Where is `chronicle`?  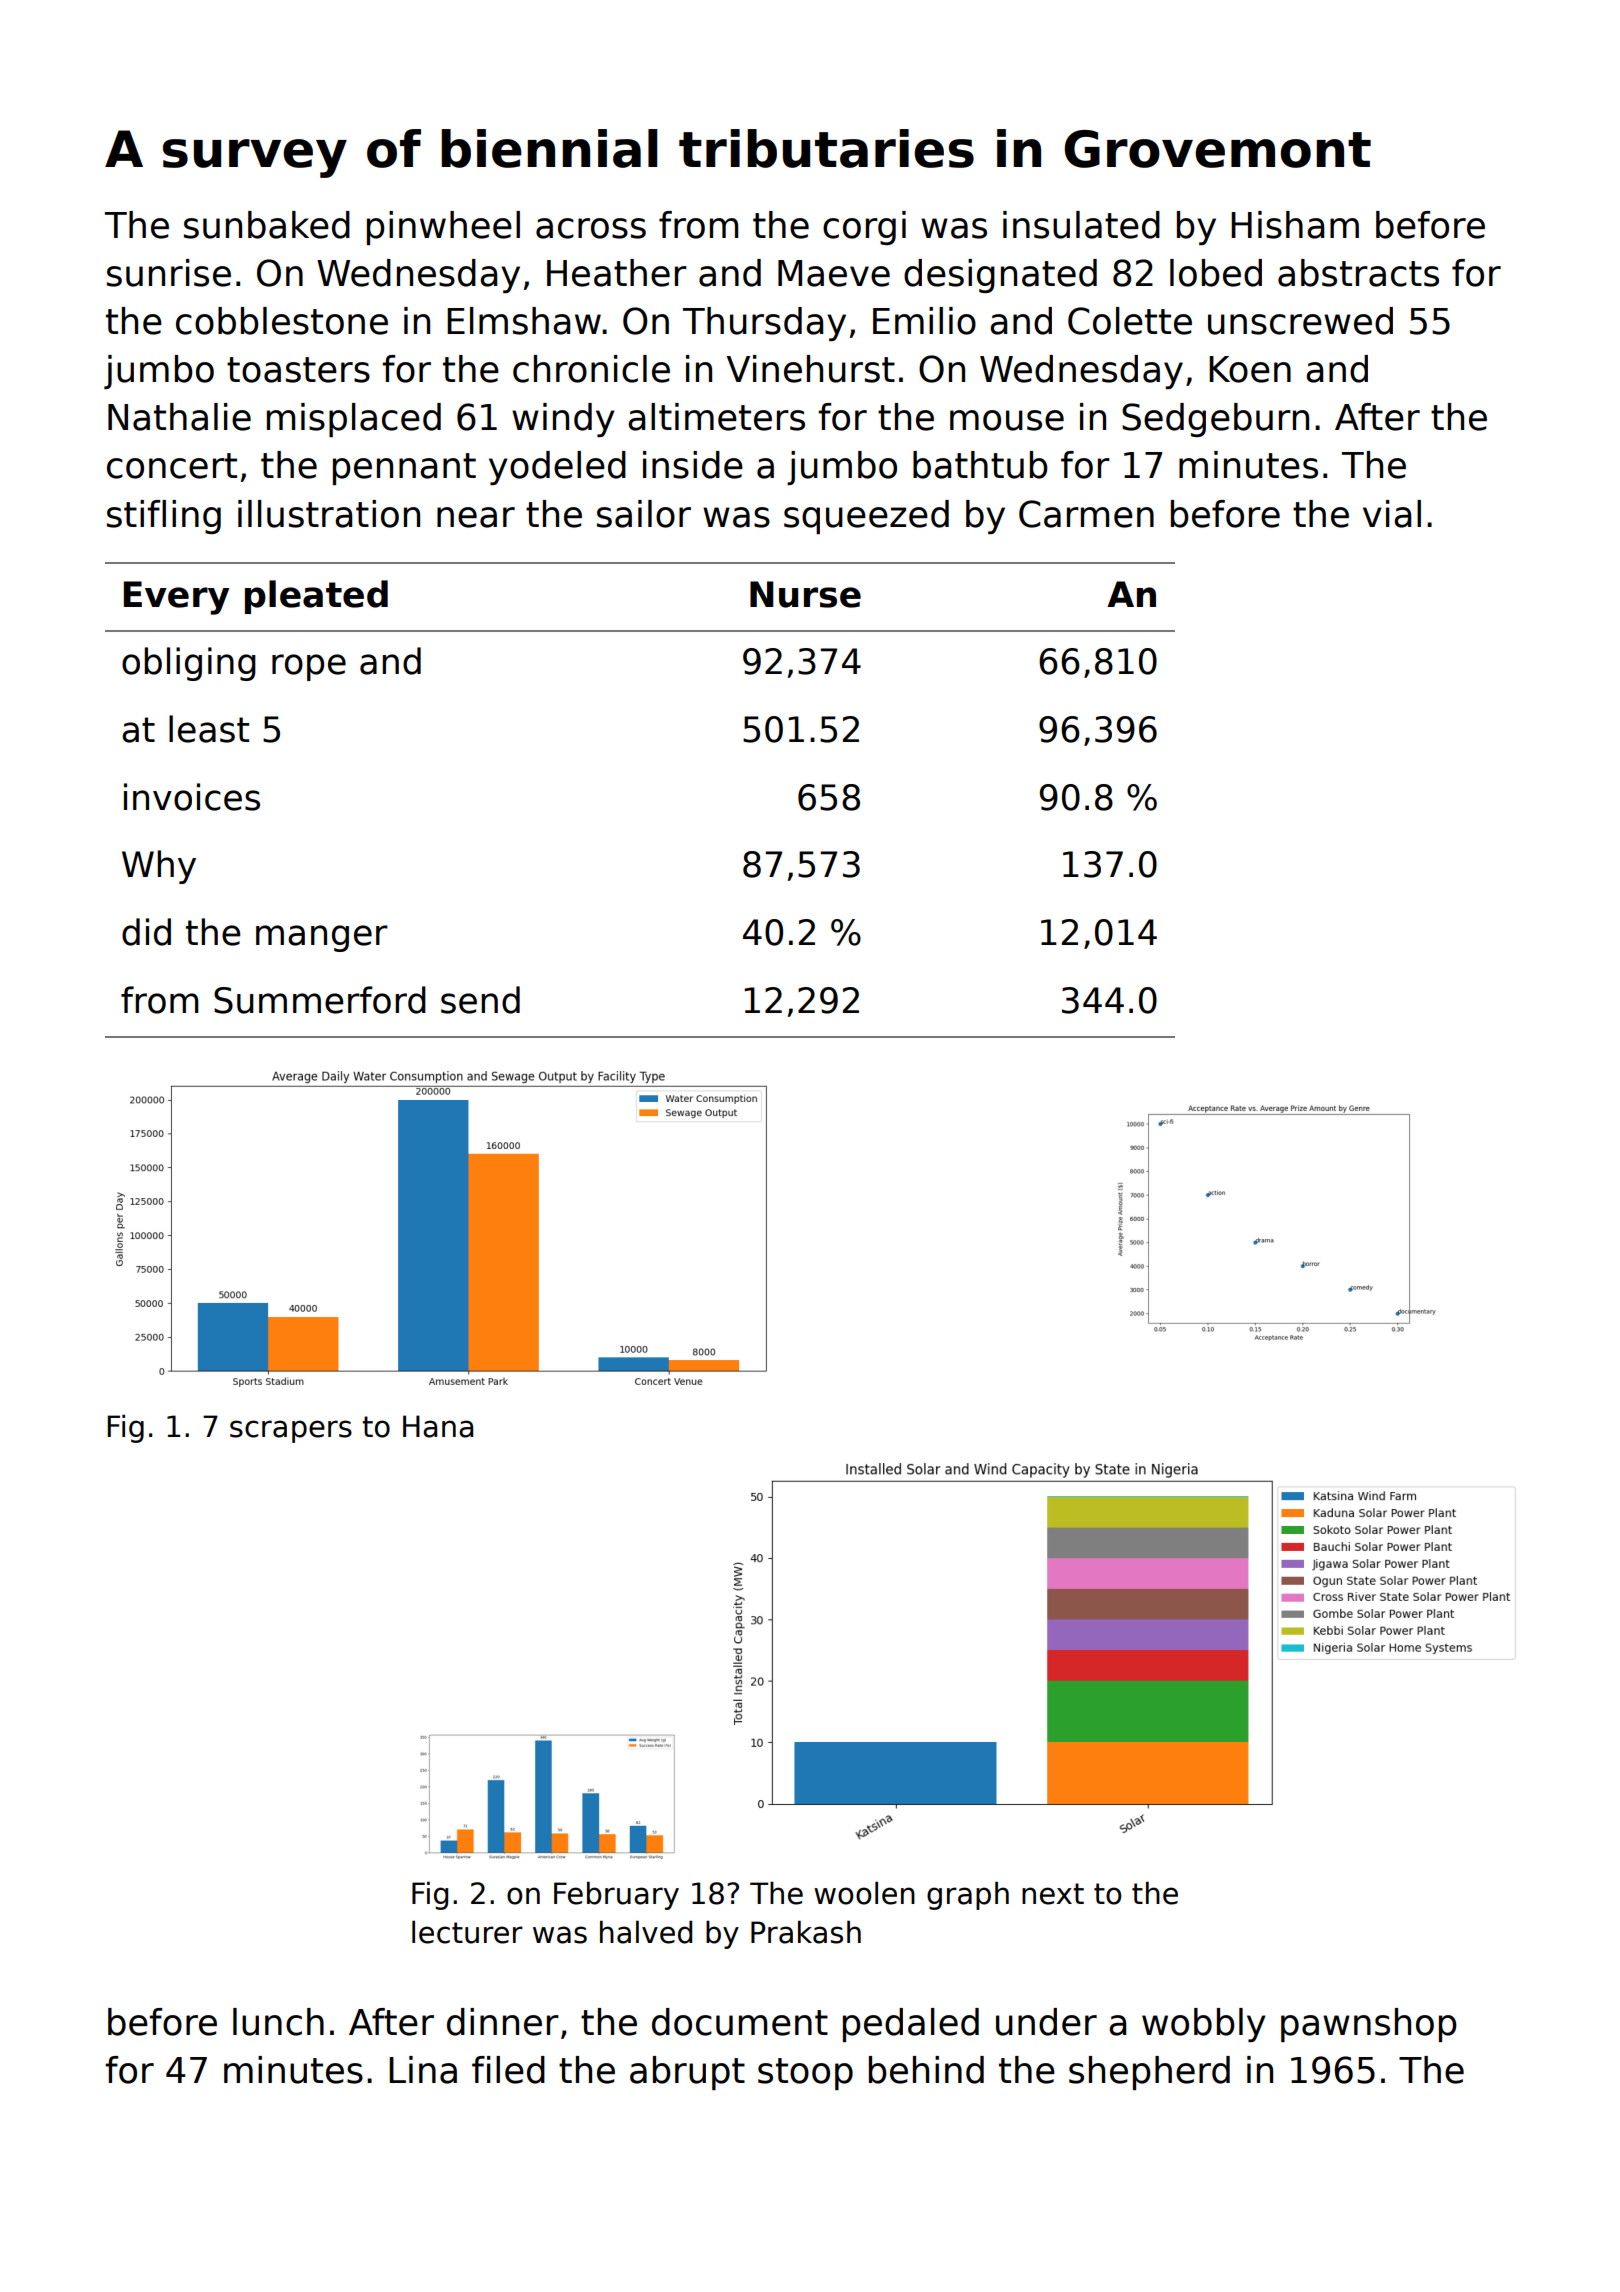
chronicle is located at coordinates (591, 369).
